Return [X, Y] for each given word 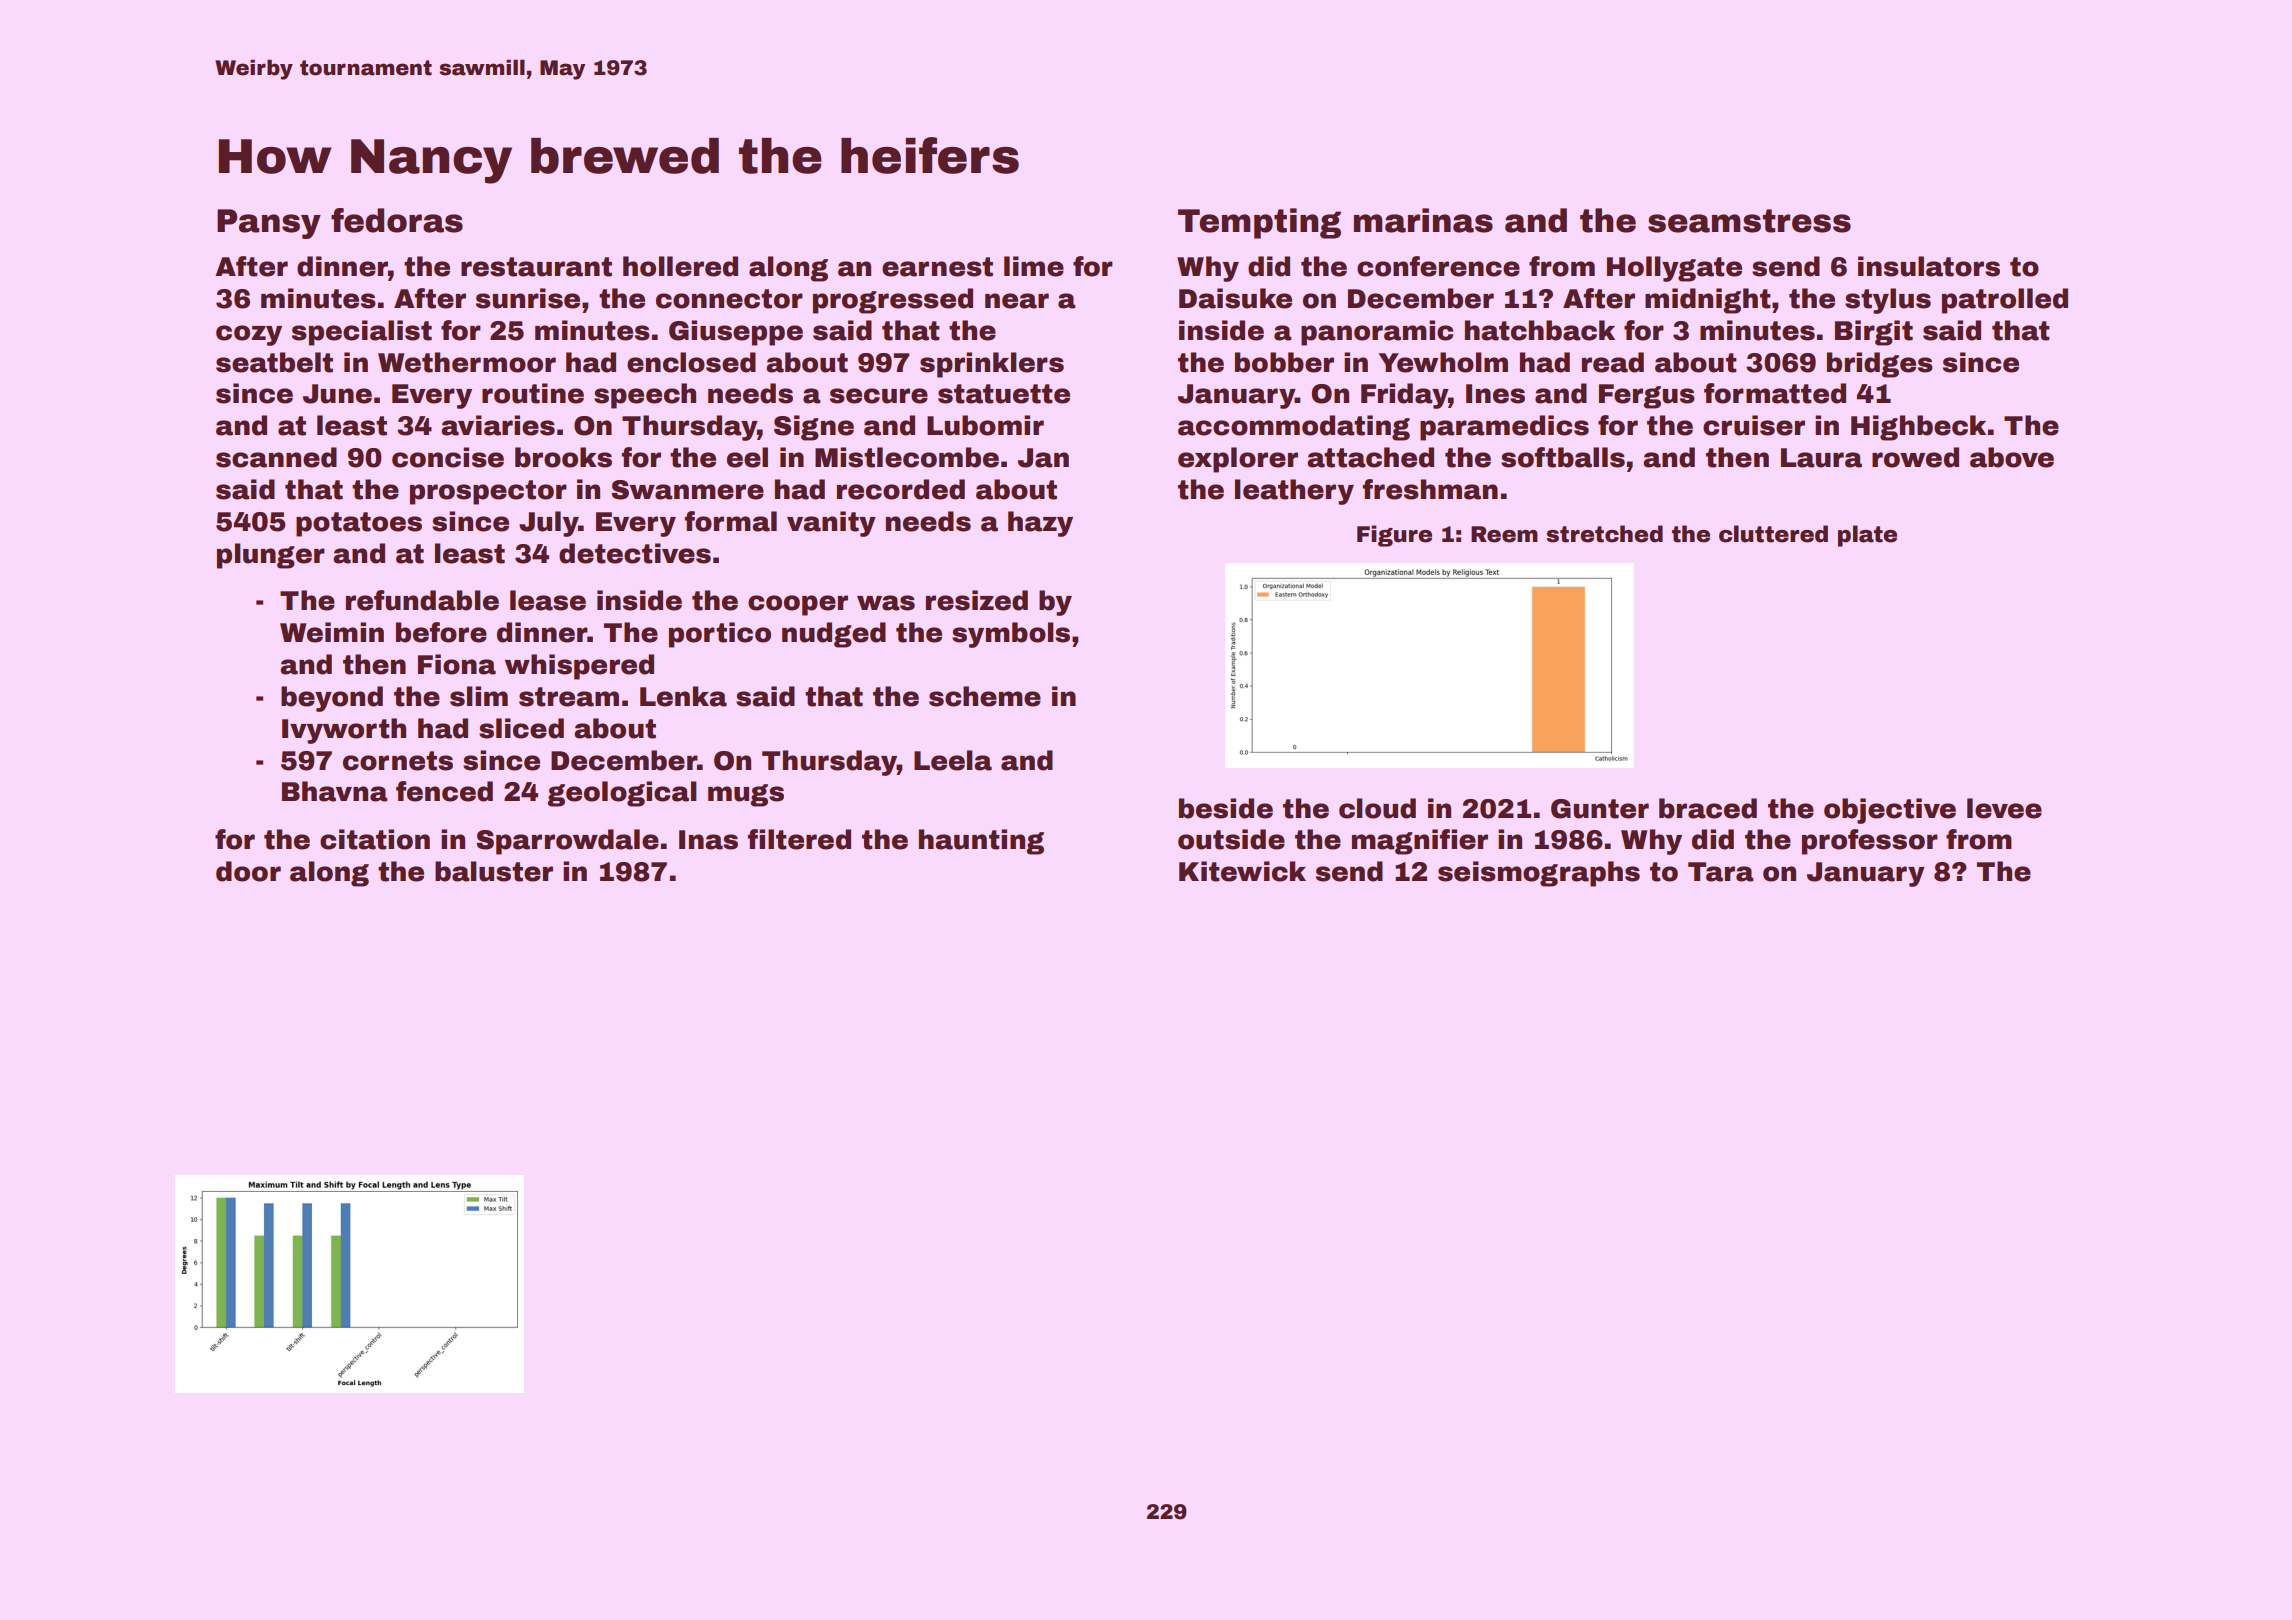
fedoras [397, 220]
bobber [1284, 362]
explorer [1238, 460]
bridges [1880, 365]
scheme [985, 696]
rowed [1915, 457]
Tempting [1259, 223]
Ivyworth [344, 731]
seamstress [1749, 221]
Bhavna [335, 791]
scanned [276, 457]
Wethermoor [467, 362]
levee [2004, 808]
